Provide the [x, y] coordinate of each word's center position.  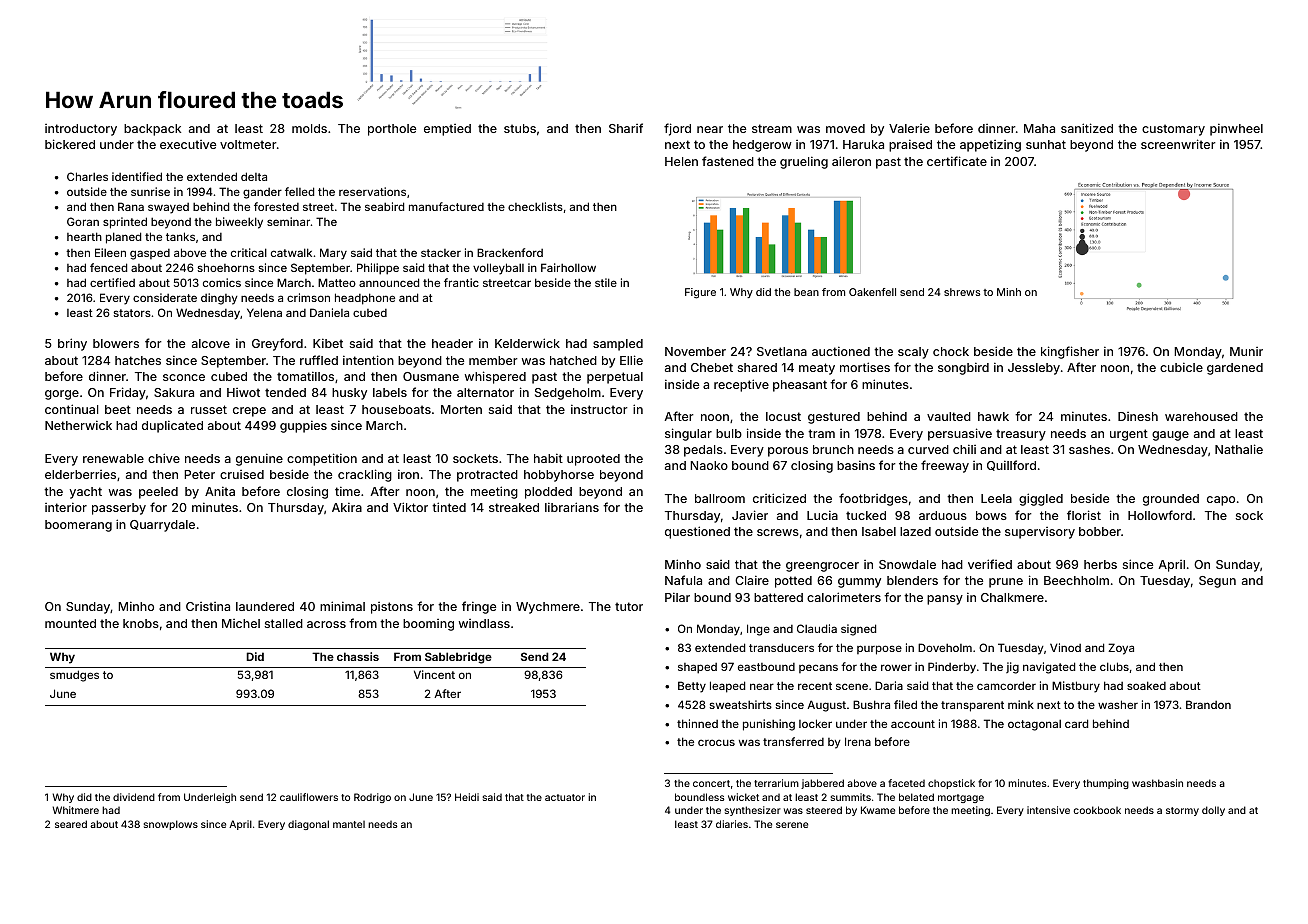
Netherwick [78, 425]
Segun [1217, 582]
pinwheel [1236, 129]
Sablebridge [458, 658]
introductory [81, 130]
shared [757, 367]
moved [845, 128]
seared [71, 824]
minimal [342, 606]
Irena [858, 741]
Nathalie [1239, 449]
